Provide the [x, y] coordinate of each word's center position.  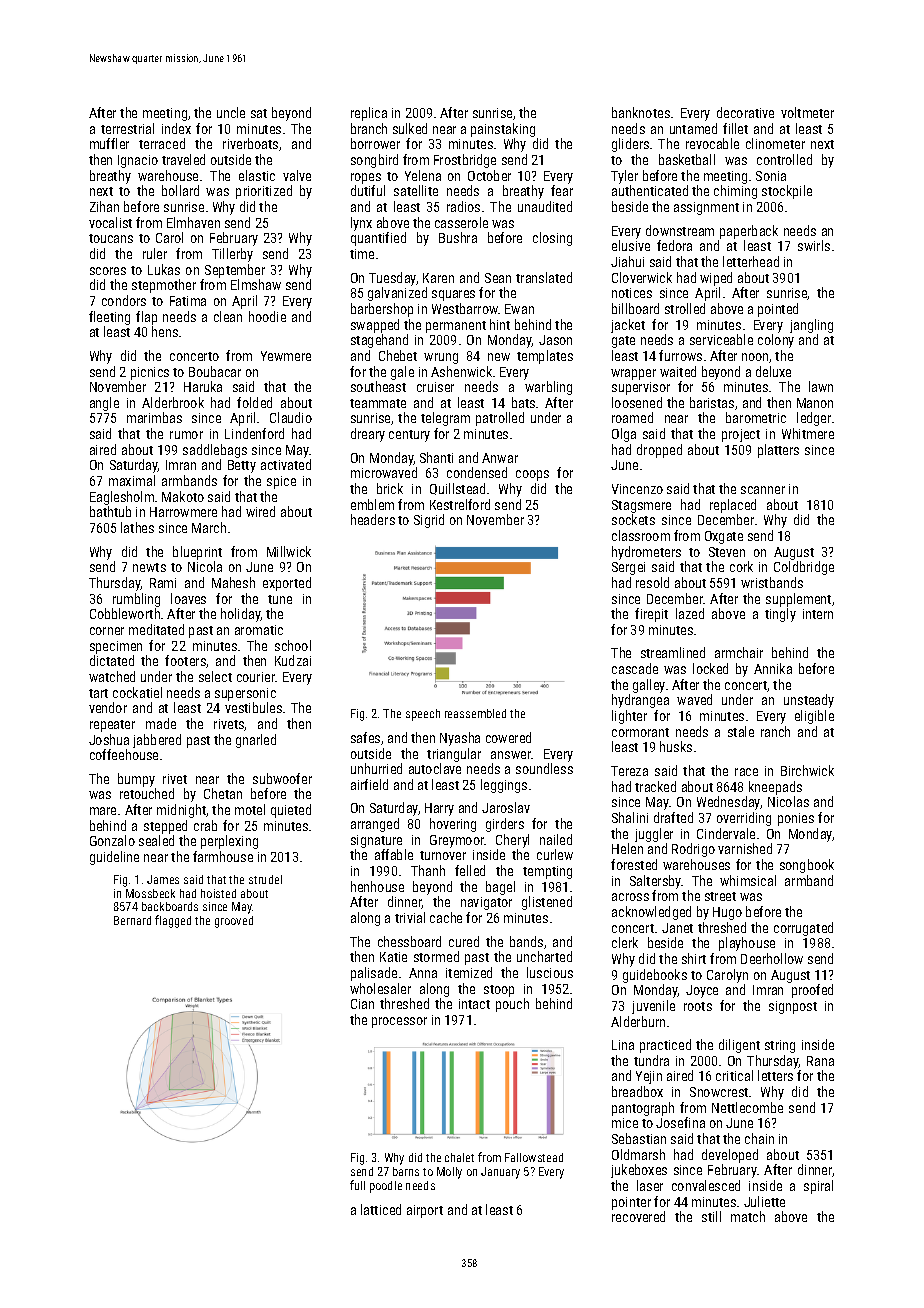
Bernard [132, 920]
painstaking [503, 130]
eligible [814, 717]
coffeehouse [124, 754]
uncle [231, 112]
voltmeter [807, 112]
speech [423, 715]
